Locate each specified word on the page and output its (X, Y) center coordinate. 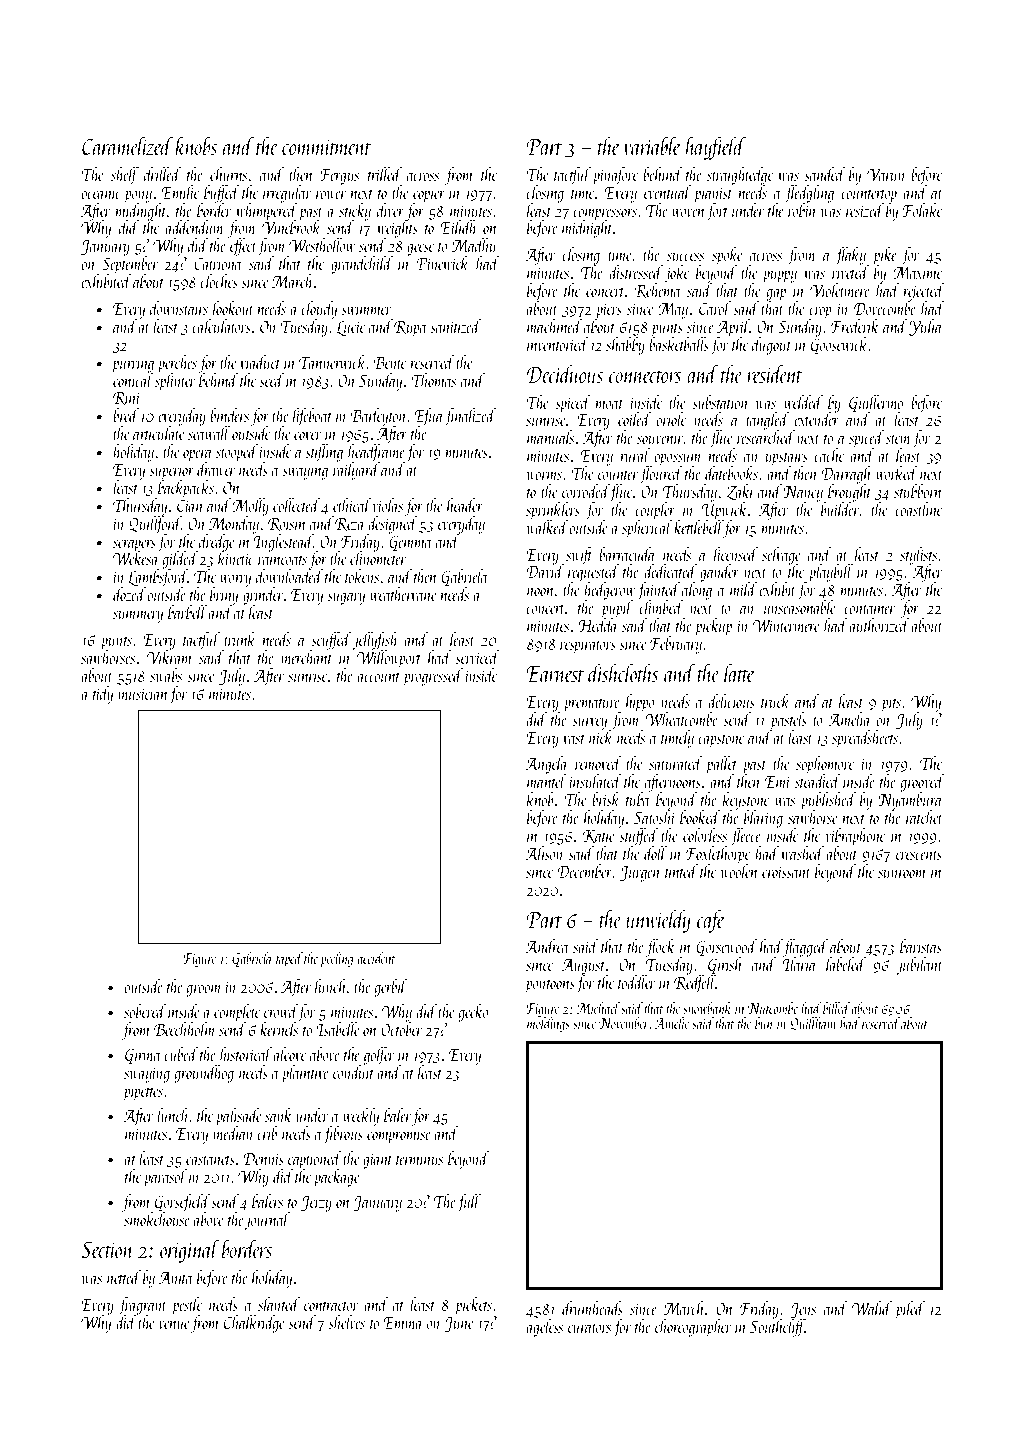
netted (124, 1277)
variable (652, 145)
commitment (326, 147)
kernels (279, 1029)
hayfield (716, 148)
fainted (658, 591)
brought (849, 493)
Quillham (813, 1024)
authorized (879, 625)
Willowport (389, 659)
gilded (180, 560)
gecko (473, 1013)
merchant (306, 657)
